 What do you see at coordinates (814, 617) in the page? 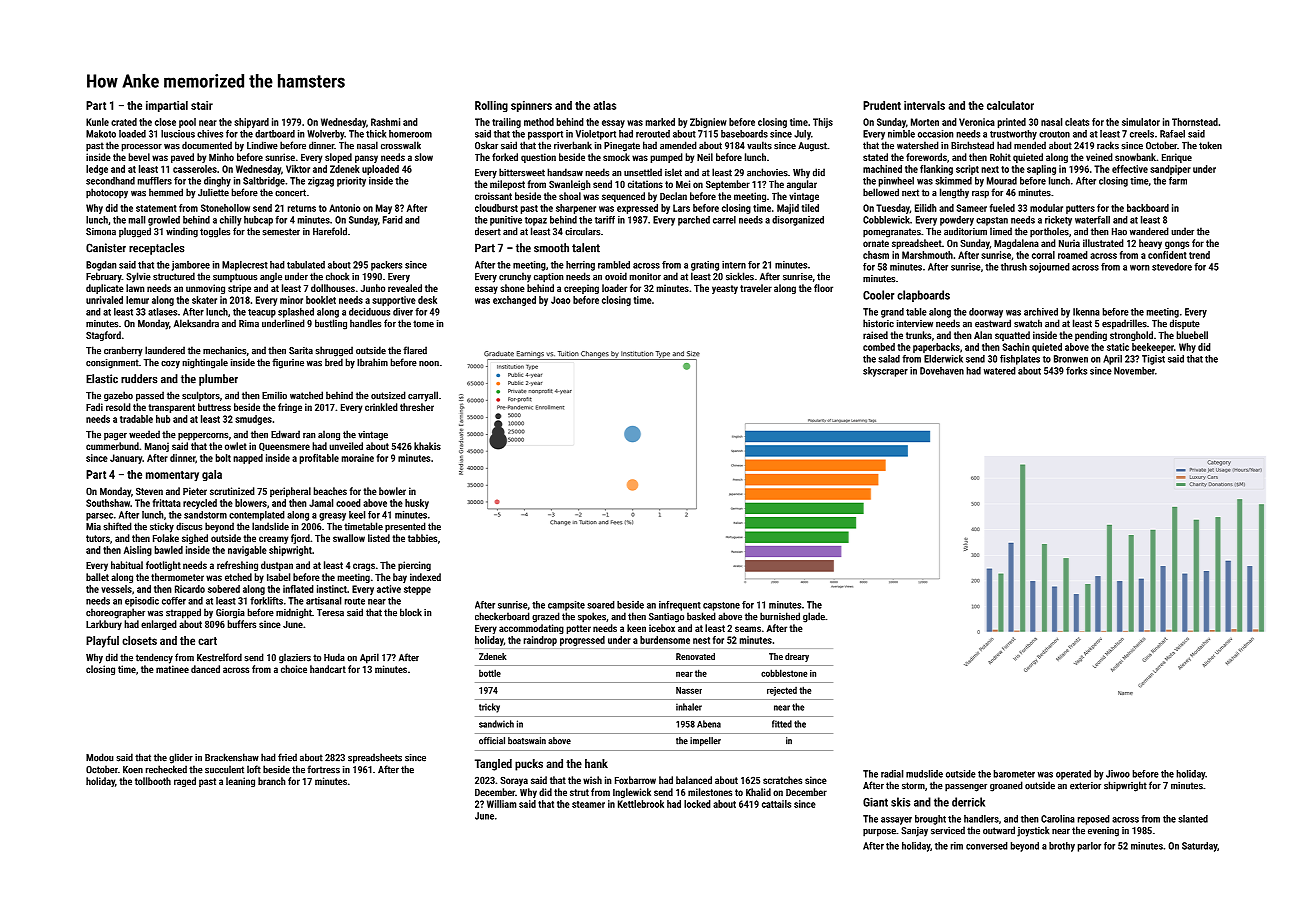
I see `glade` at bounding box center [814, 617].
